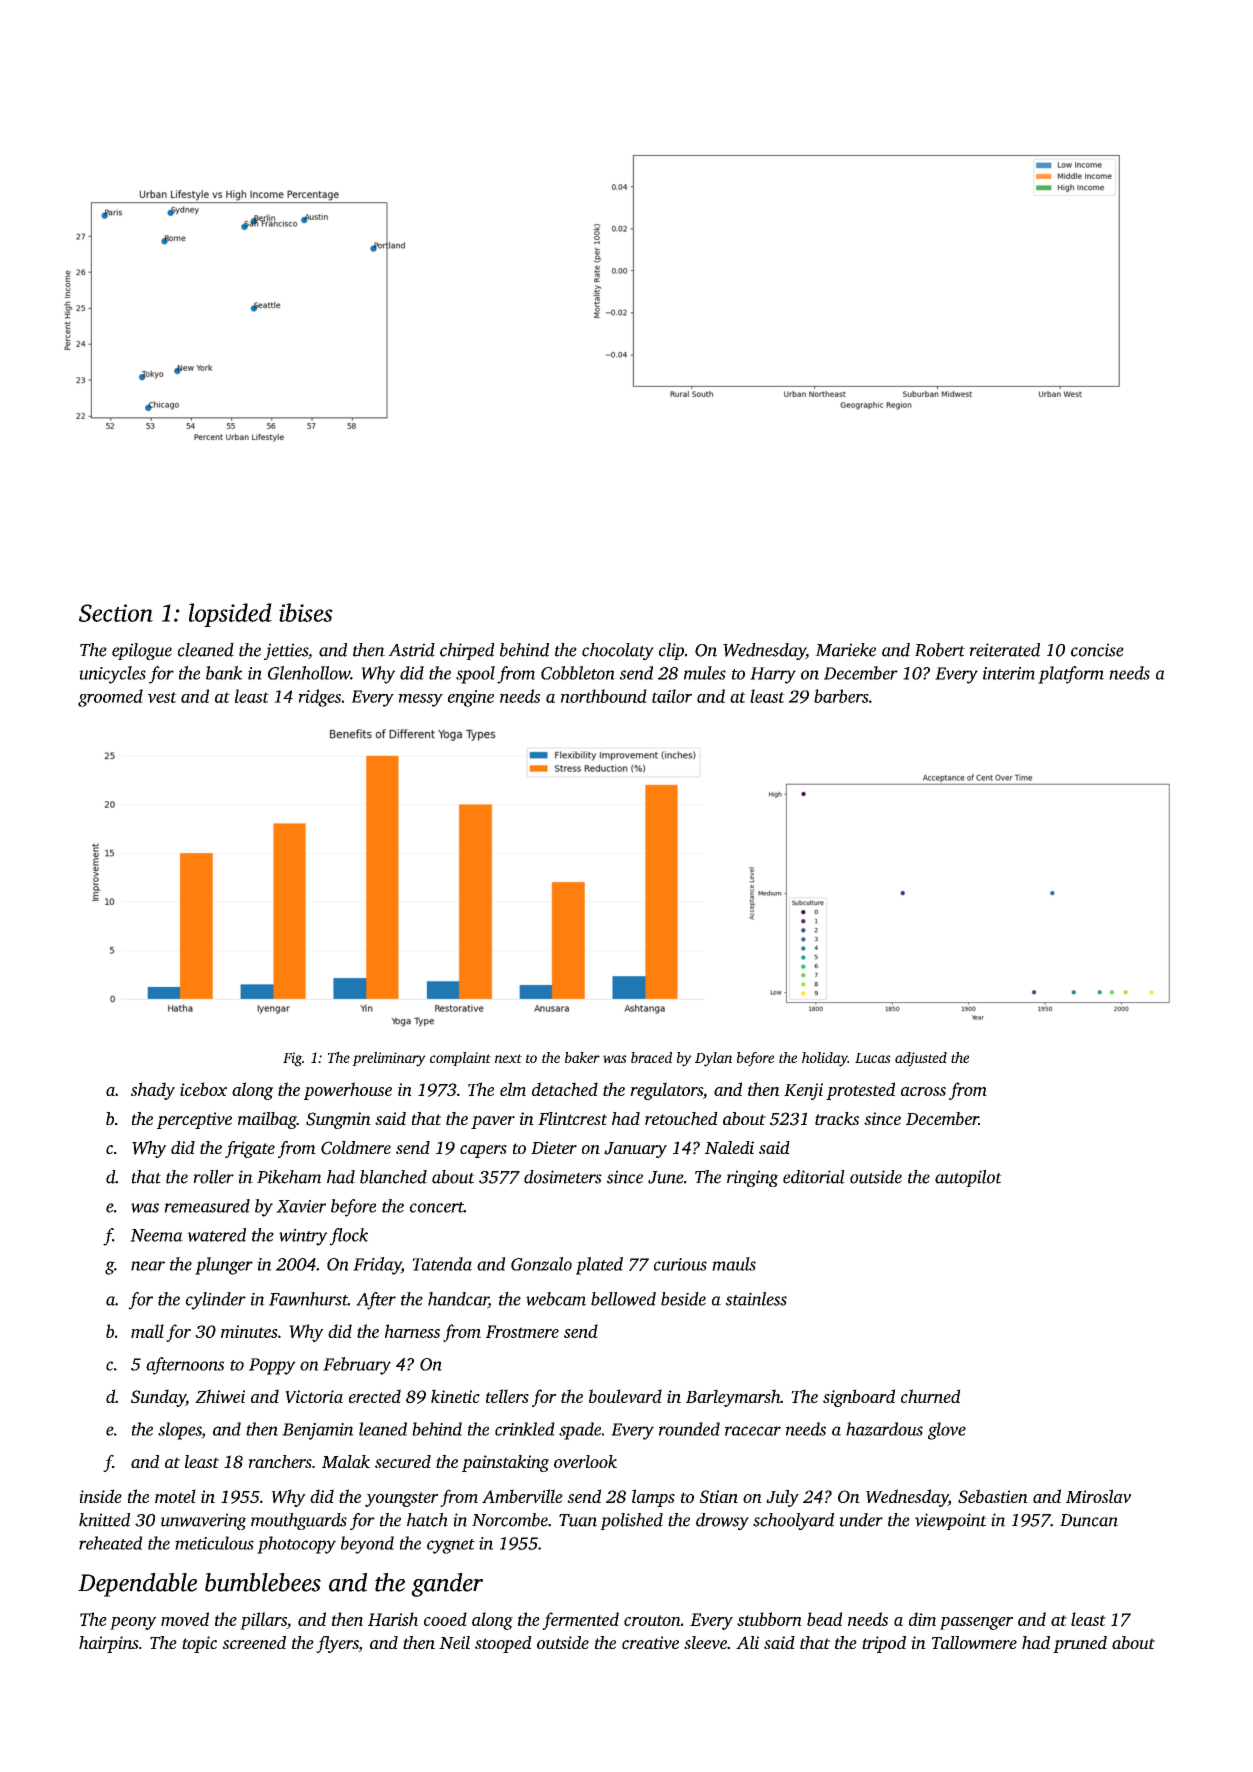  I want to click on screened, so click(254, 1642).
